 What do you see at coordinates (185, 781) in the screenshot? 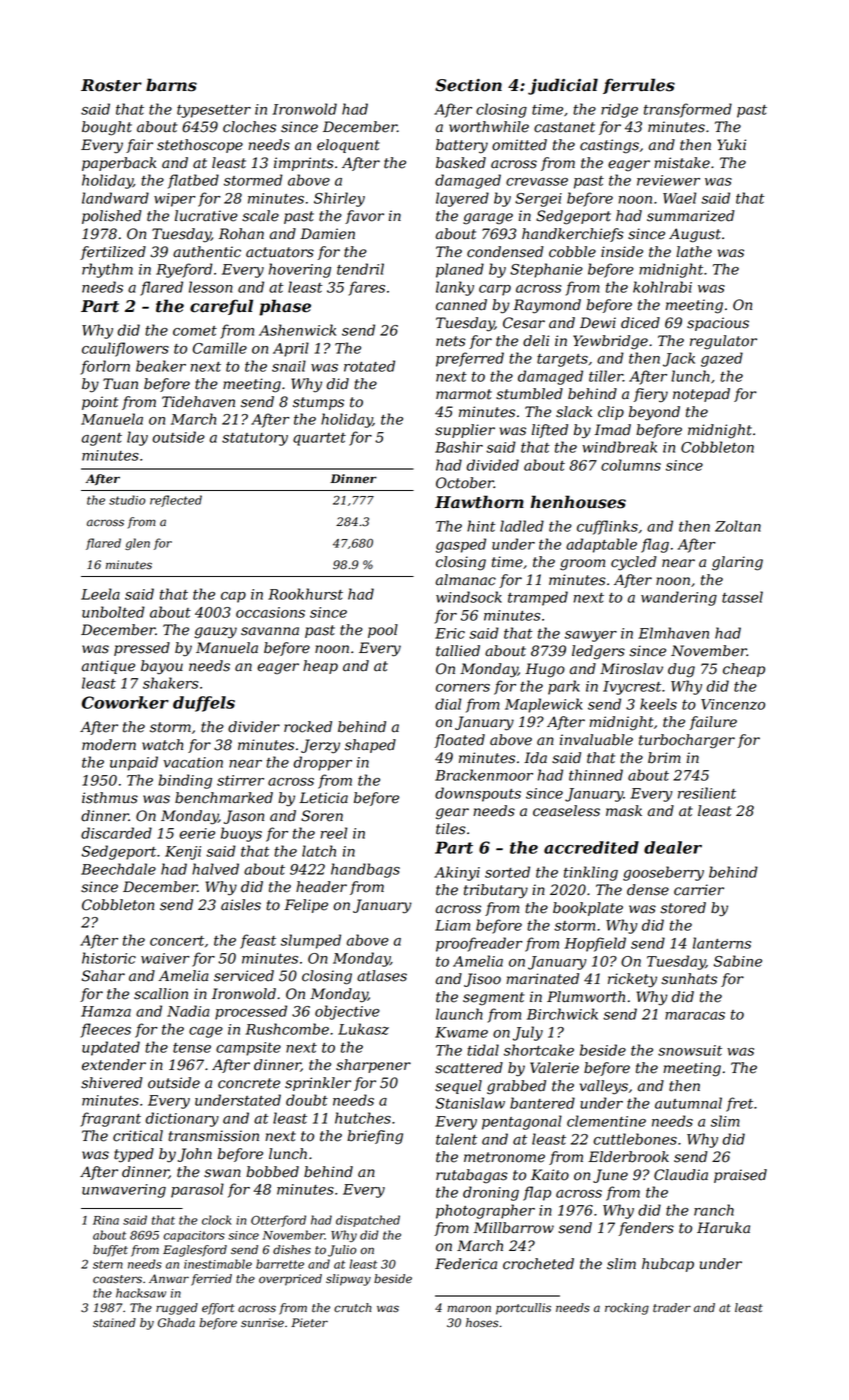
I see `binding` at bounding box center [185, 781].
